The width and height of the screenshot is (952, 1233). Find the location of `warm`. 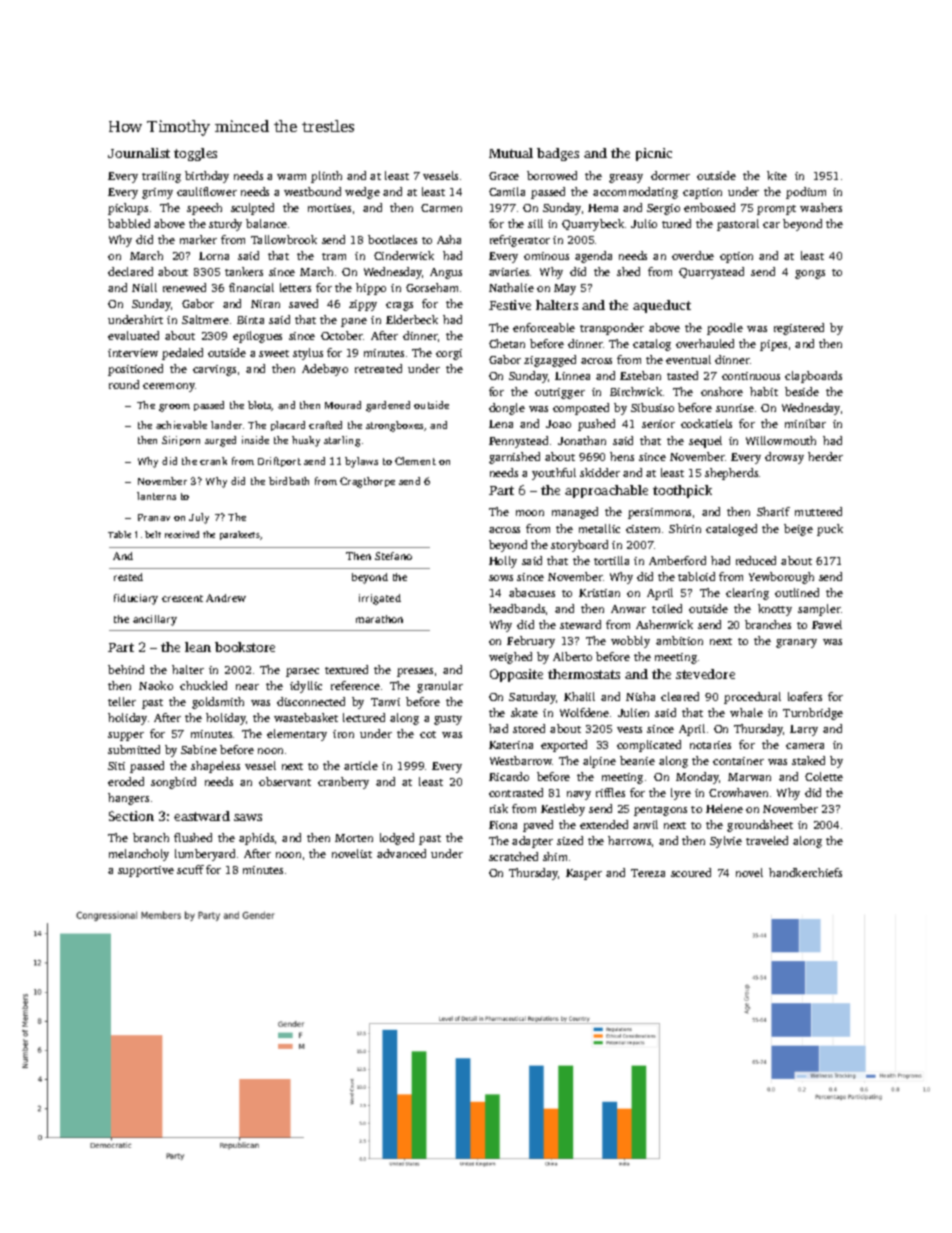

warm is located at coordinates (291, 177).
